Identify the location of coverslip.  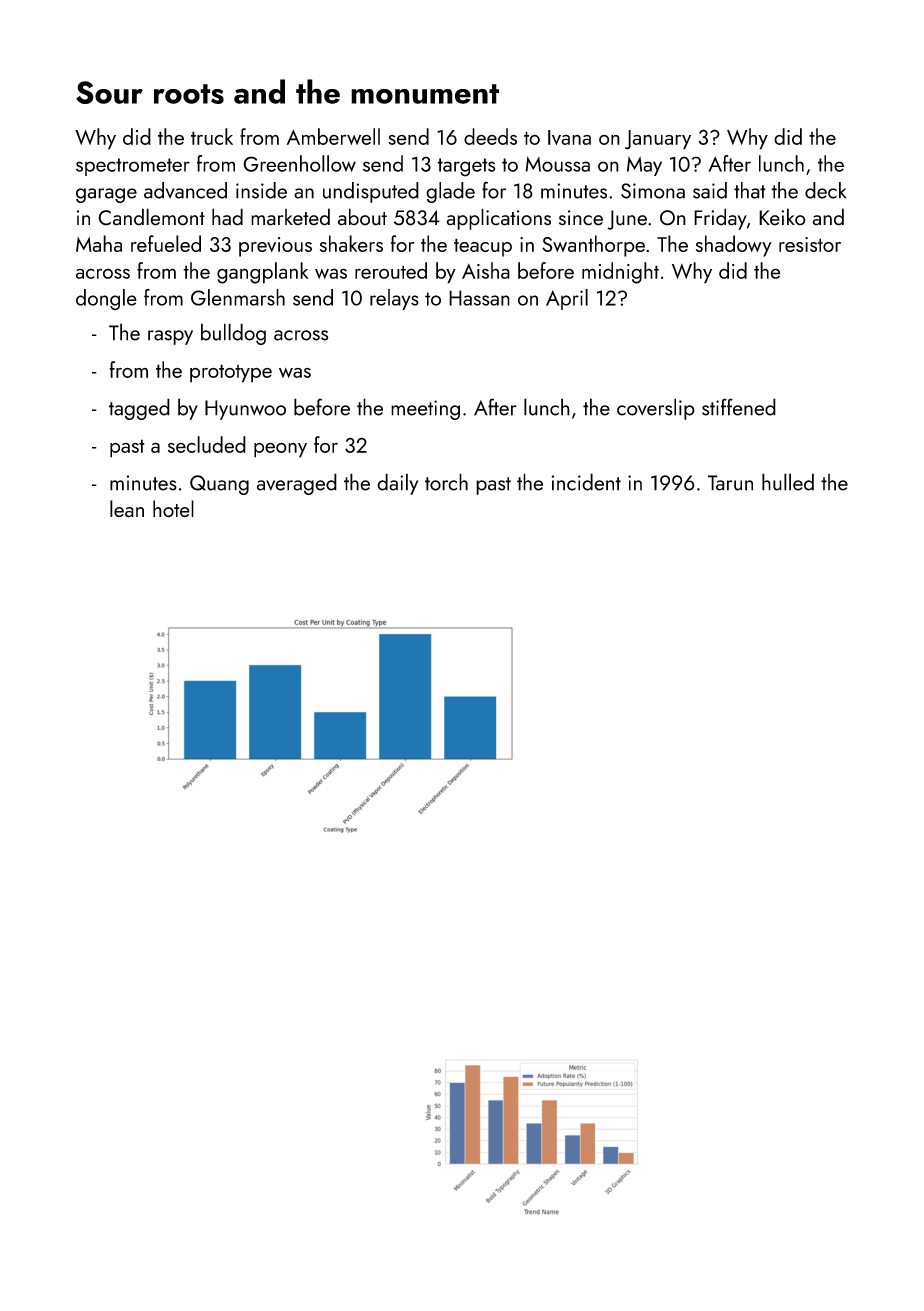
(656, 409).
